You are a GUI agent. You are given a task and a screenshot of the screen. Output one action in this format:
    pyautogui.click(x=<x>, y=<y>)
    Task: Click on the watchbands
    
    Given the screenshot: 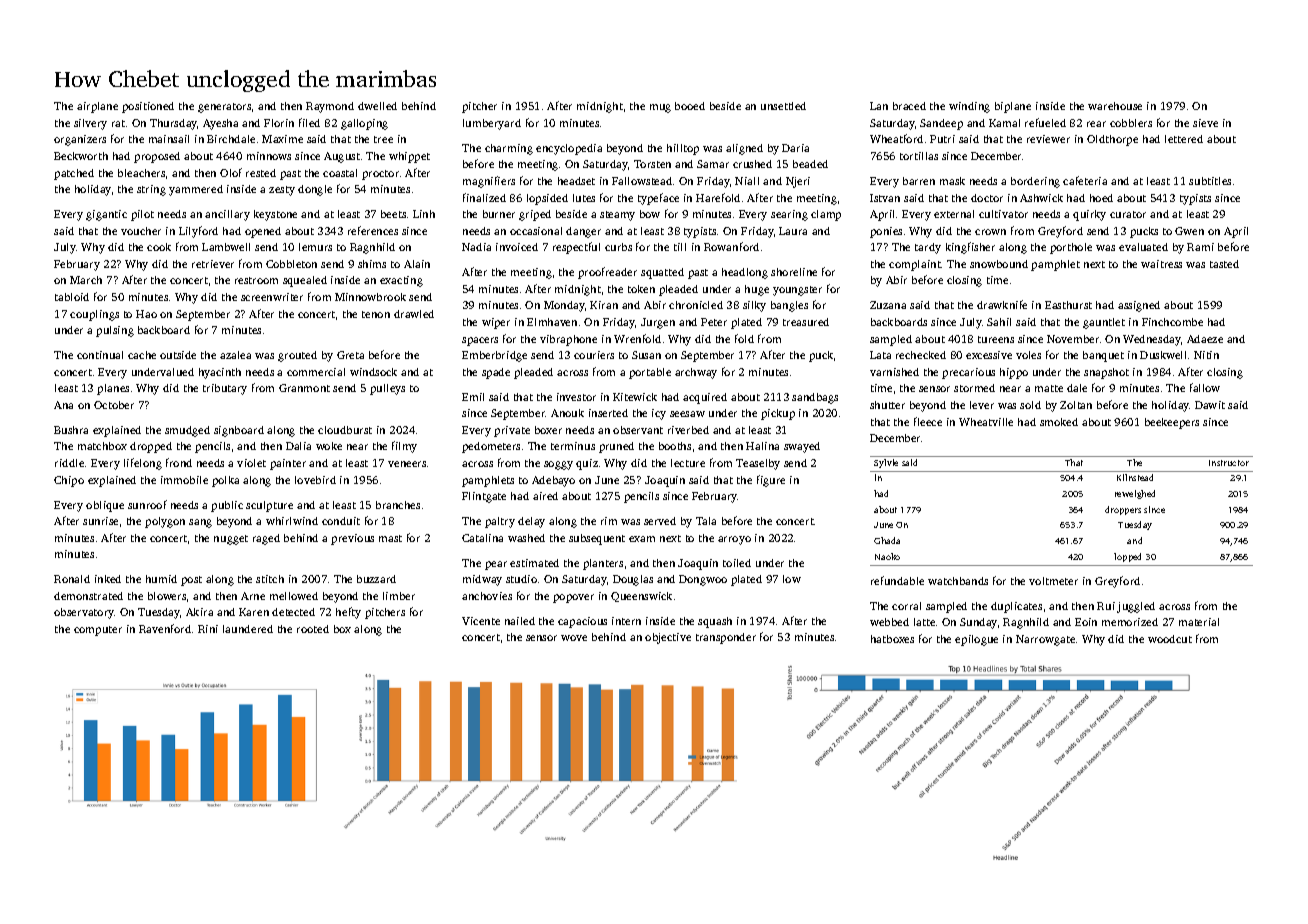 What is the action you would take?
    pyautogui.click(x=958, y=581)
